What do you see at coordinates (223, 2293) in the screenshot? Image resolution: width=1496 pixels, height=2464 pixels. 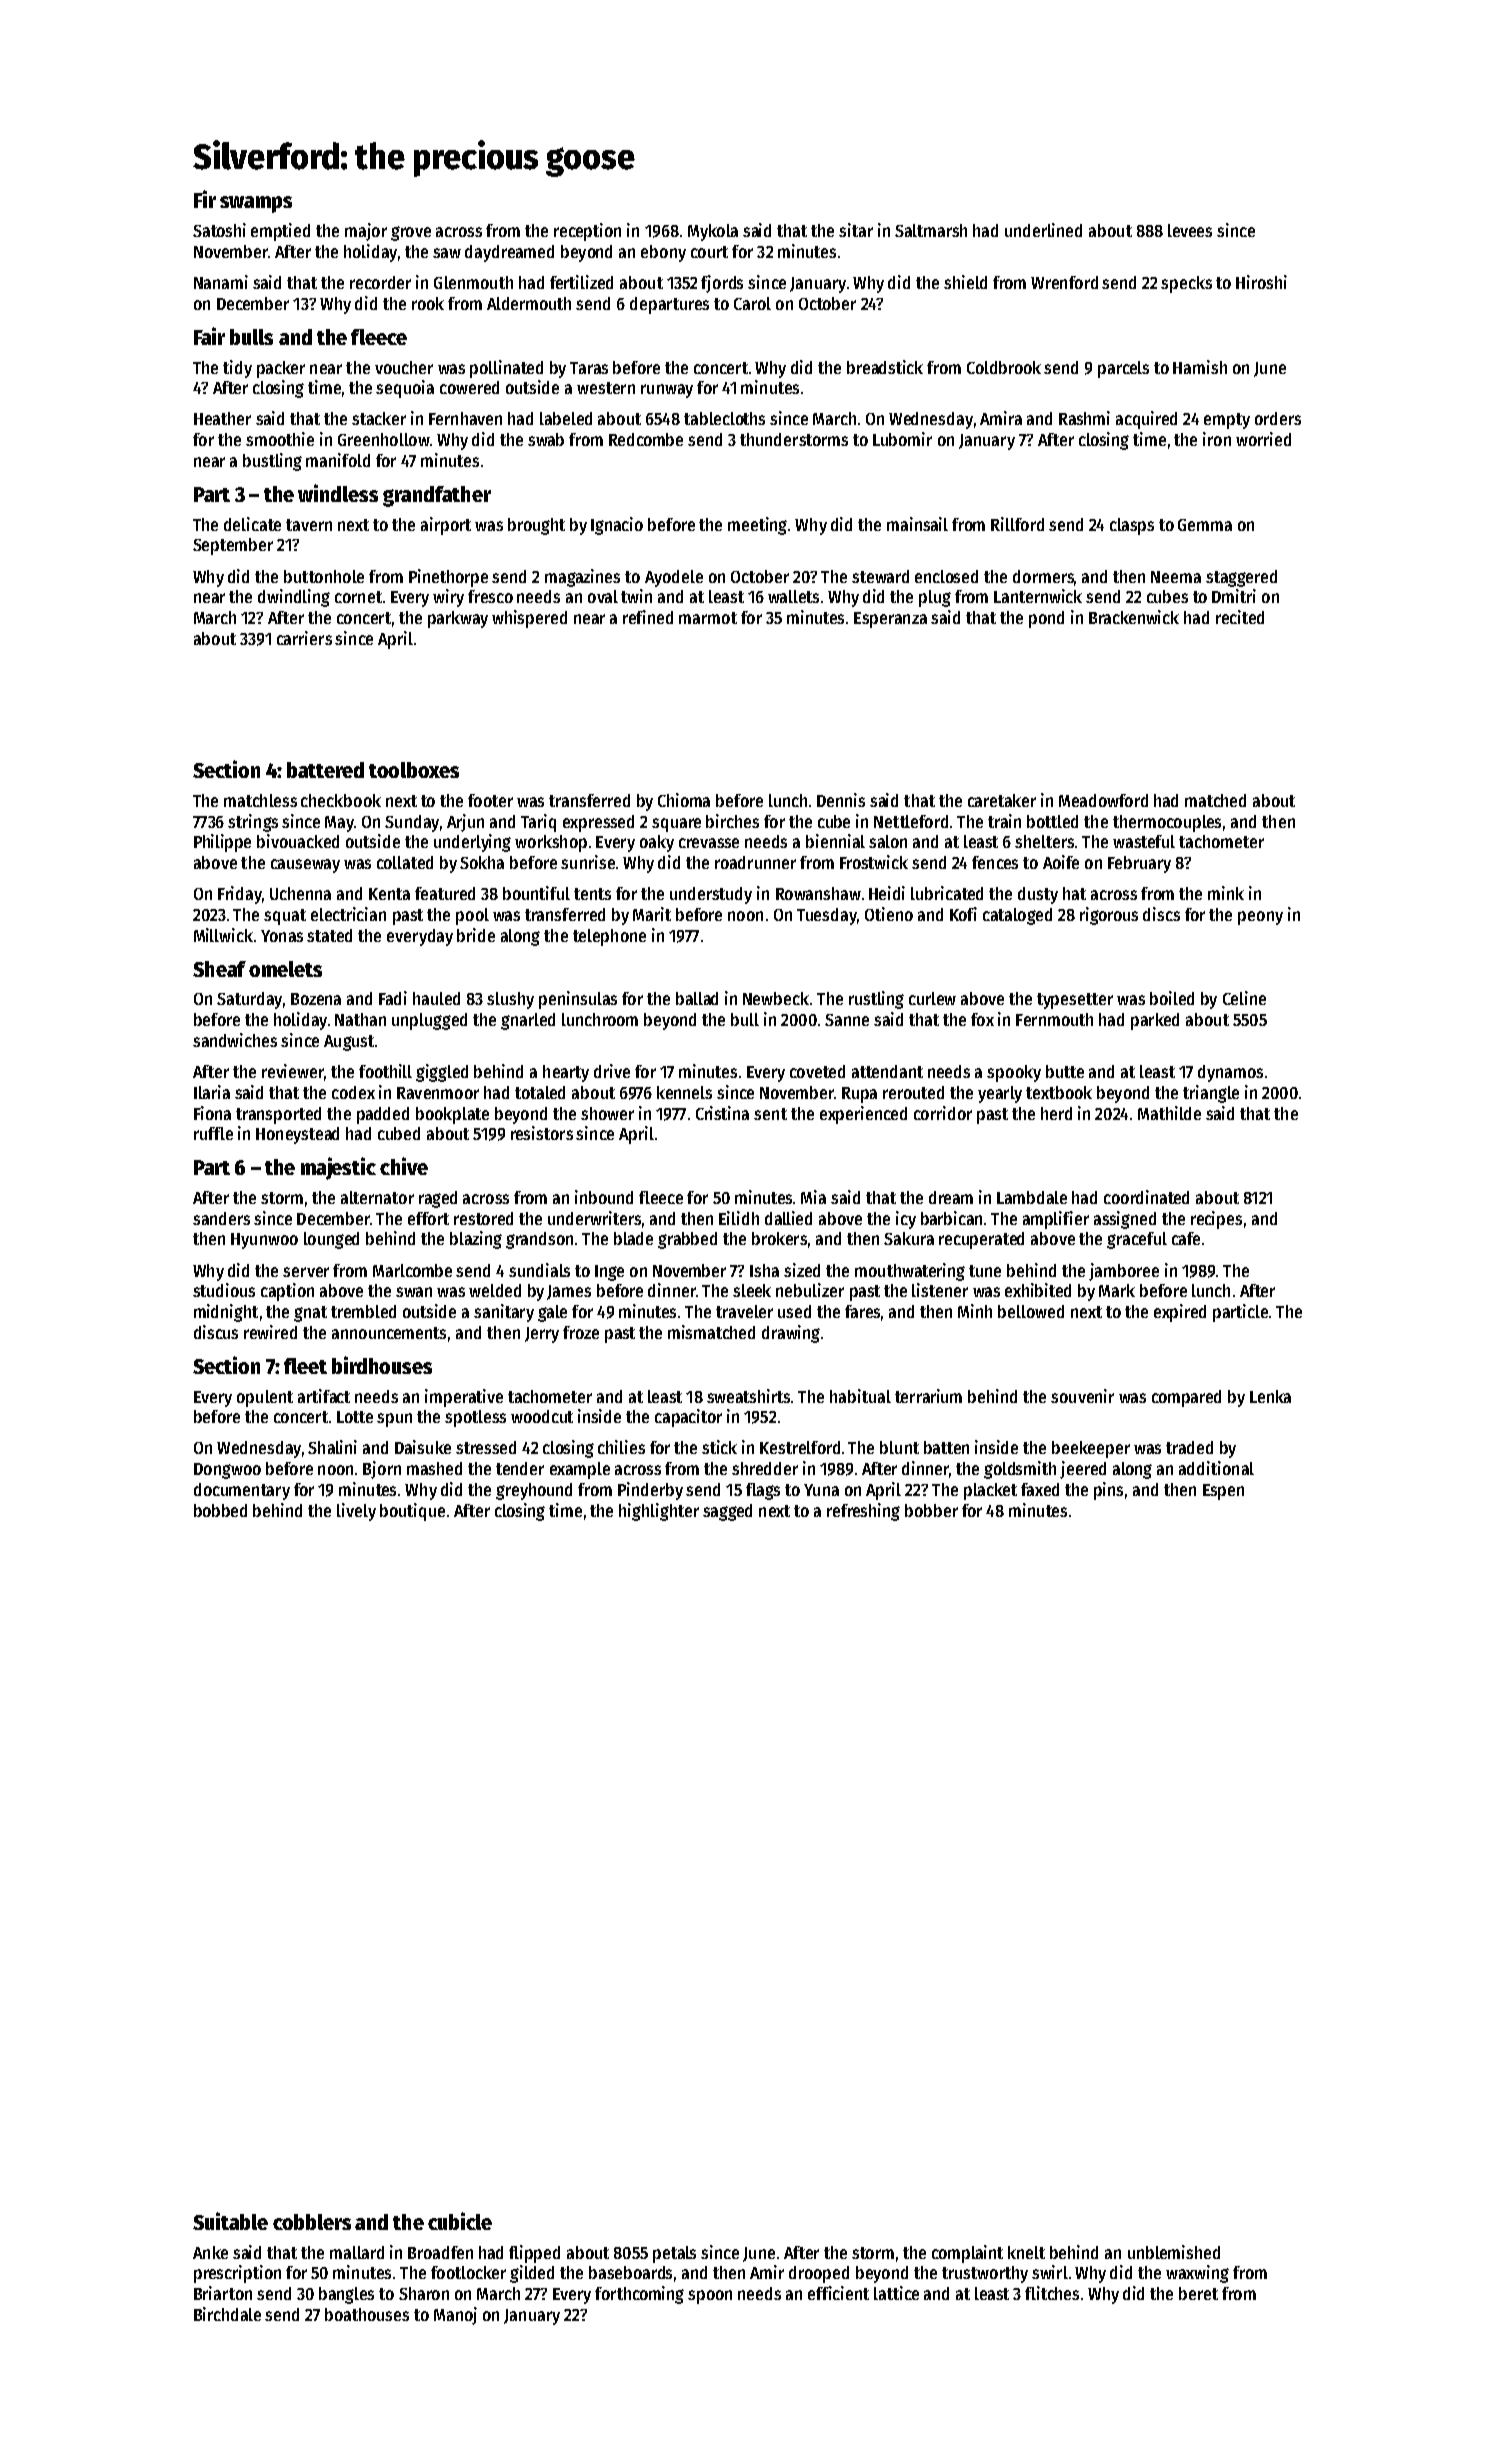 I see `Briarton` at bounding box center [223, 2293].
